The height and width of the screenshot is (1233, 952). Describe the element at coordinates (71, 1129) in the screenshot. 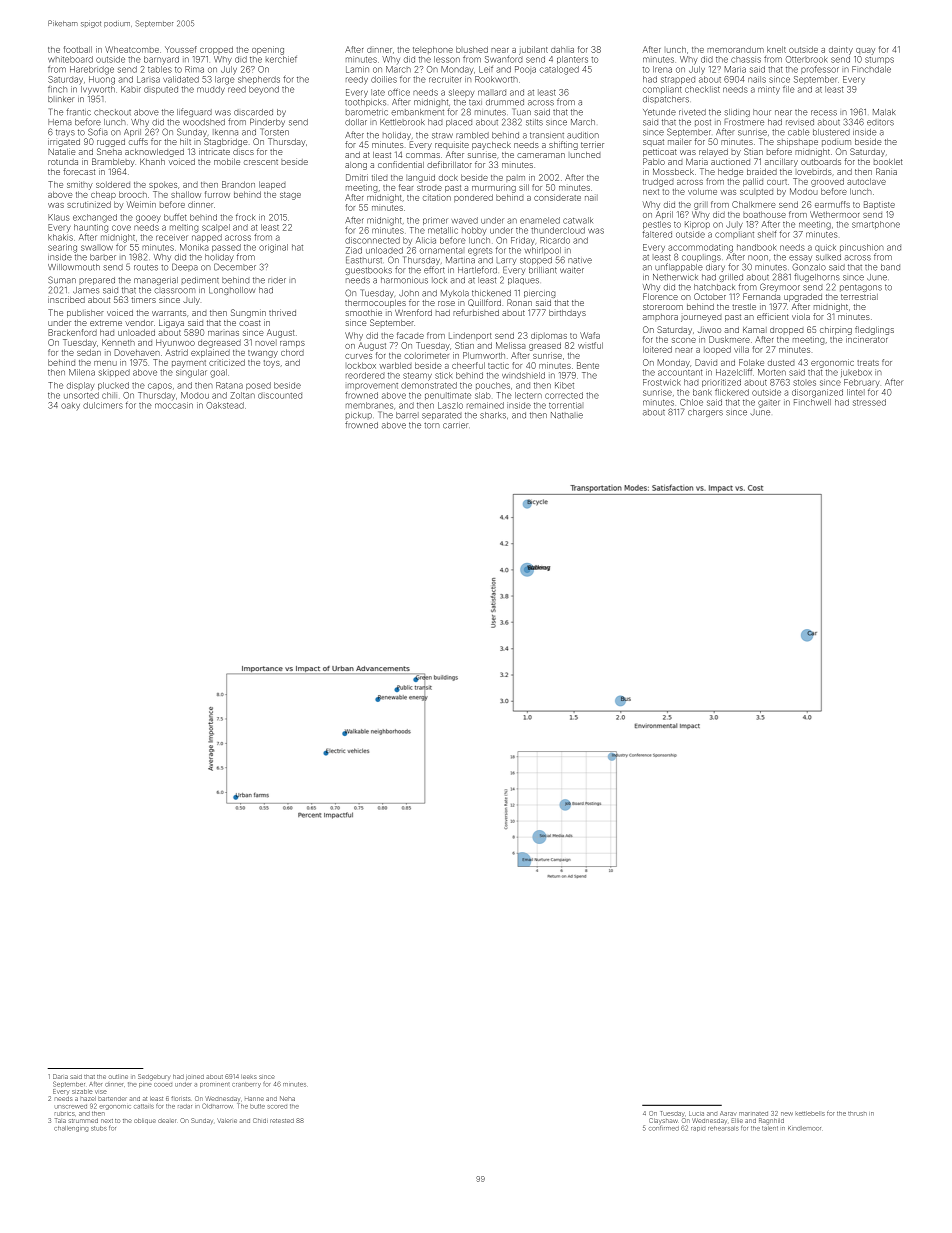

I see `challenging` at that location.
